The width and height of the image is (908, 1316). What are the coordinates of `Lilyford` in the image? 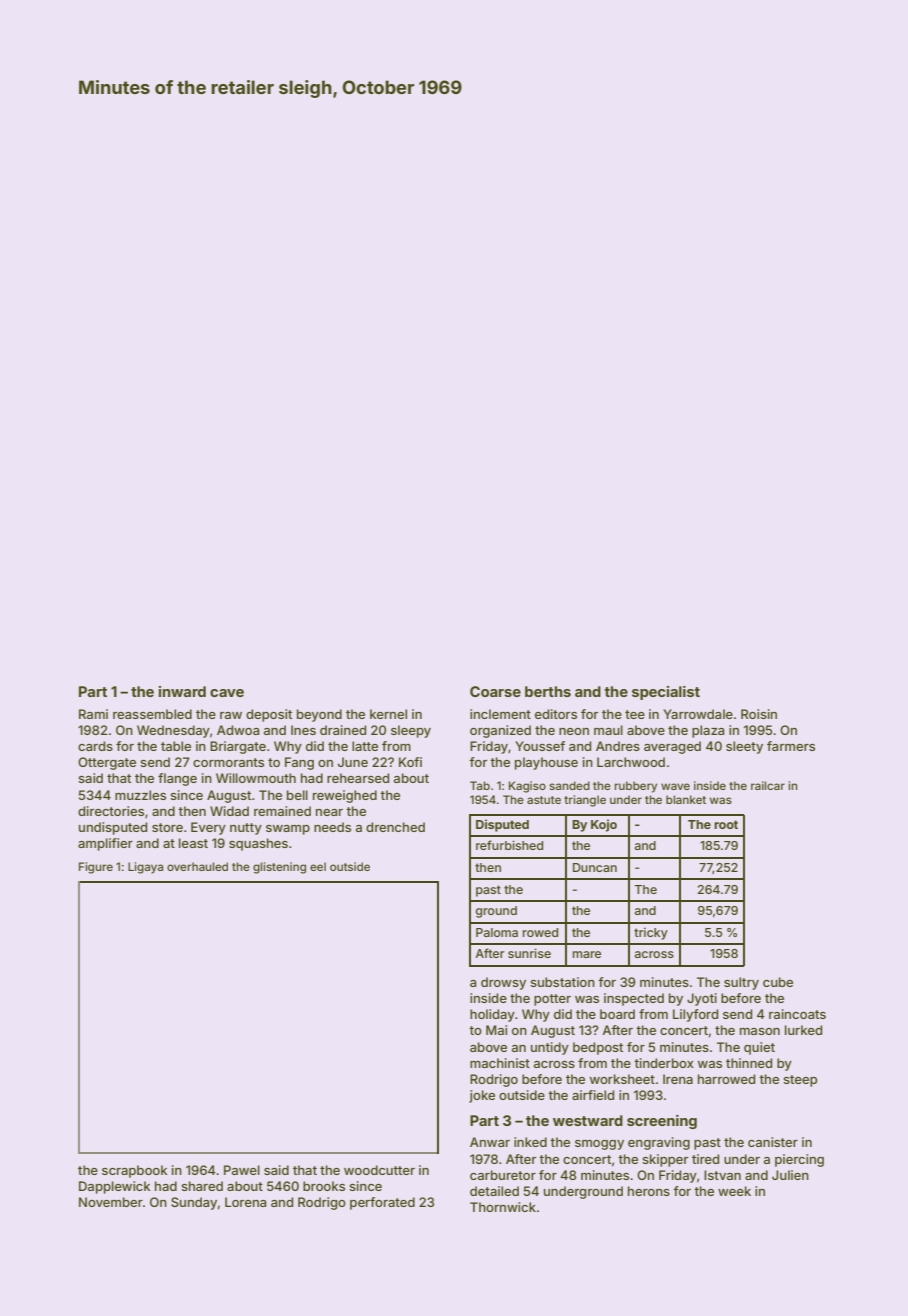 It's located at (695, 1015).
